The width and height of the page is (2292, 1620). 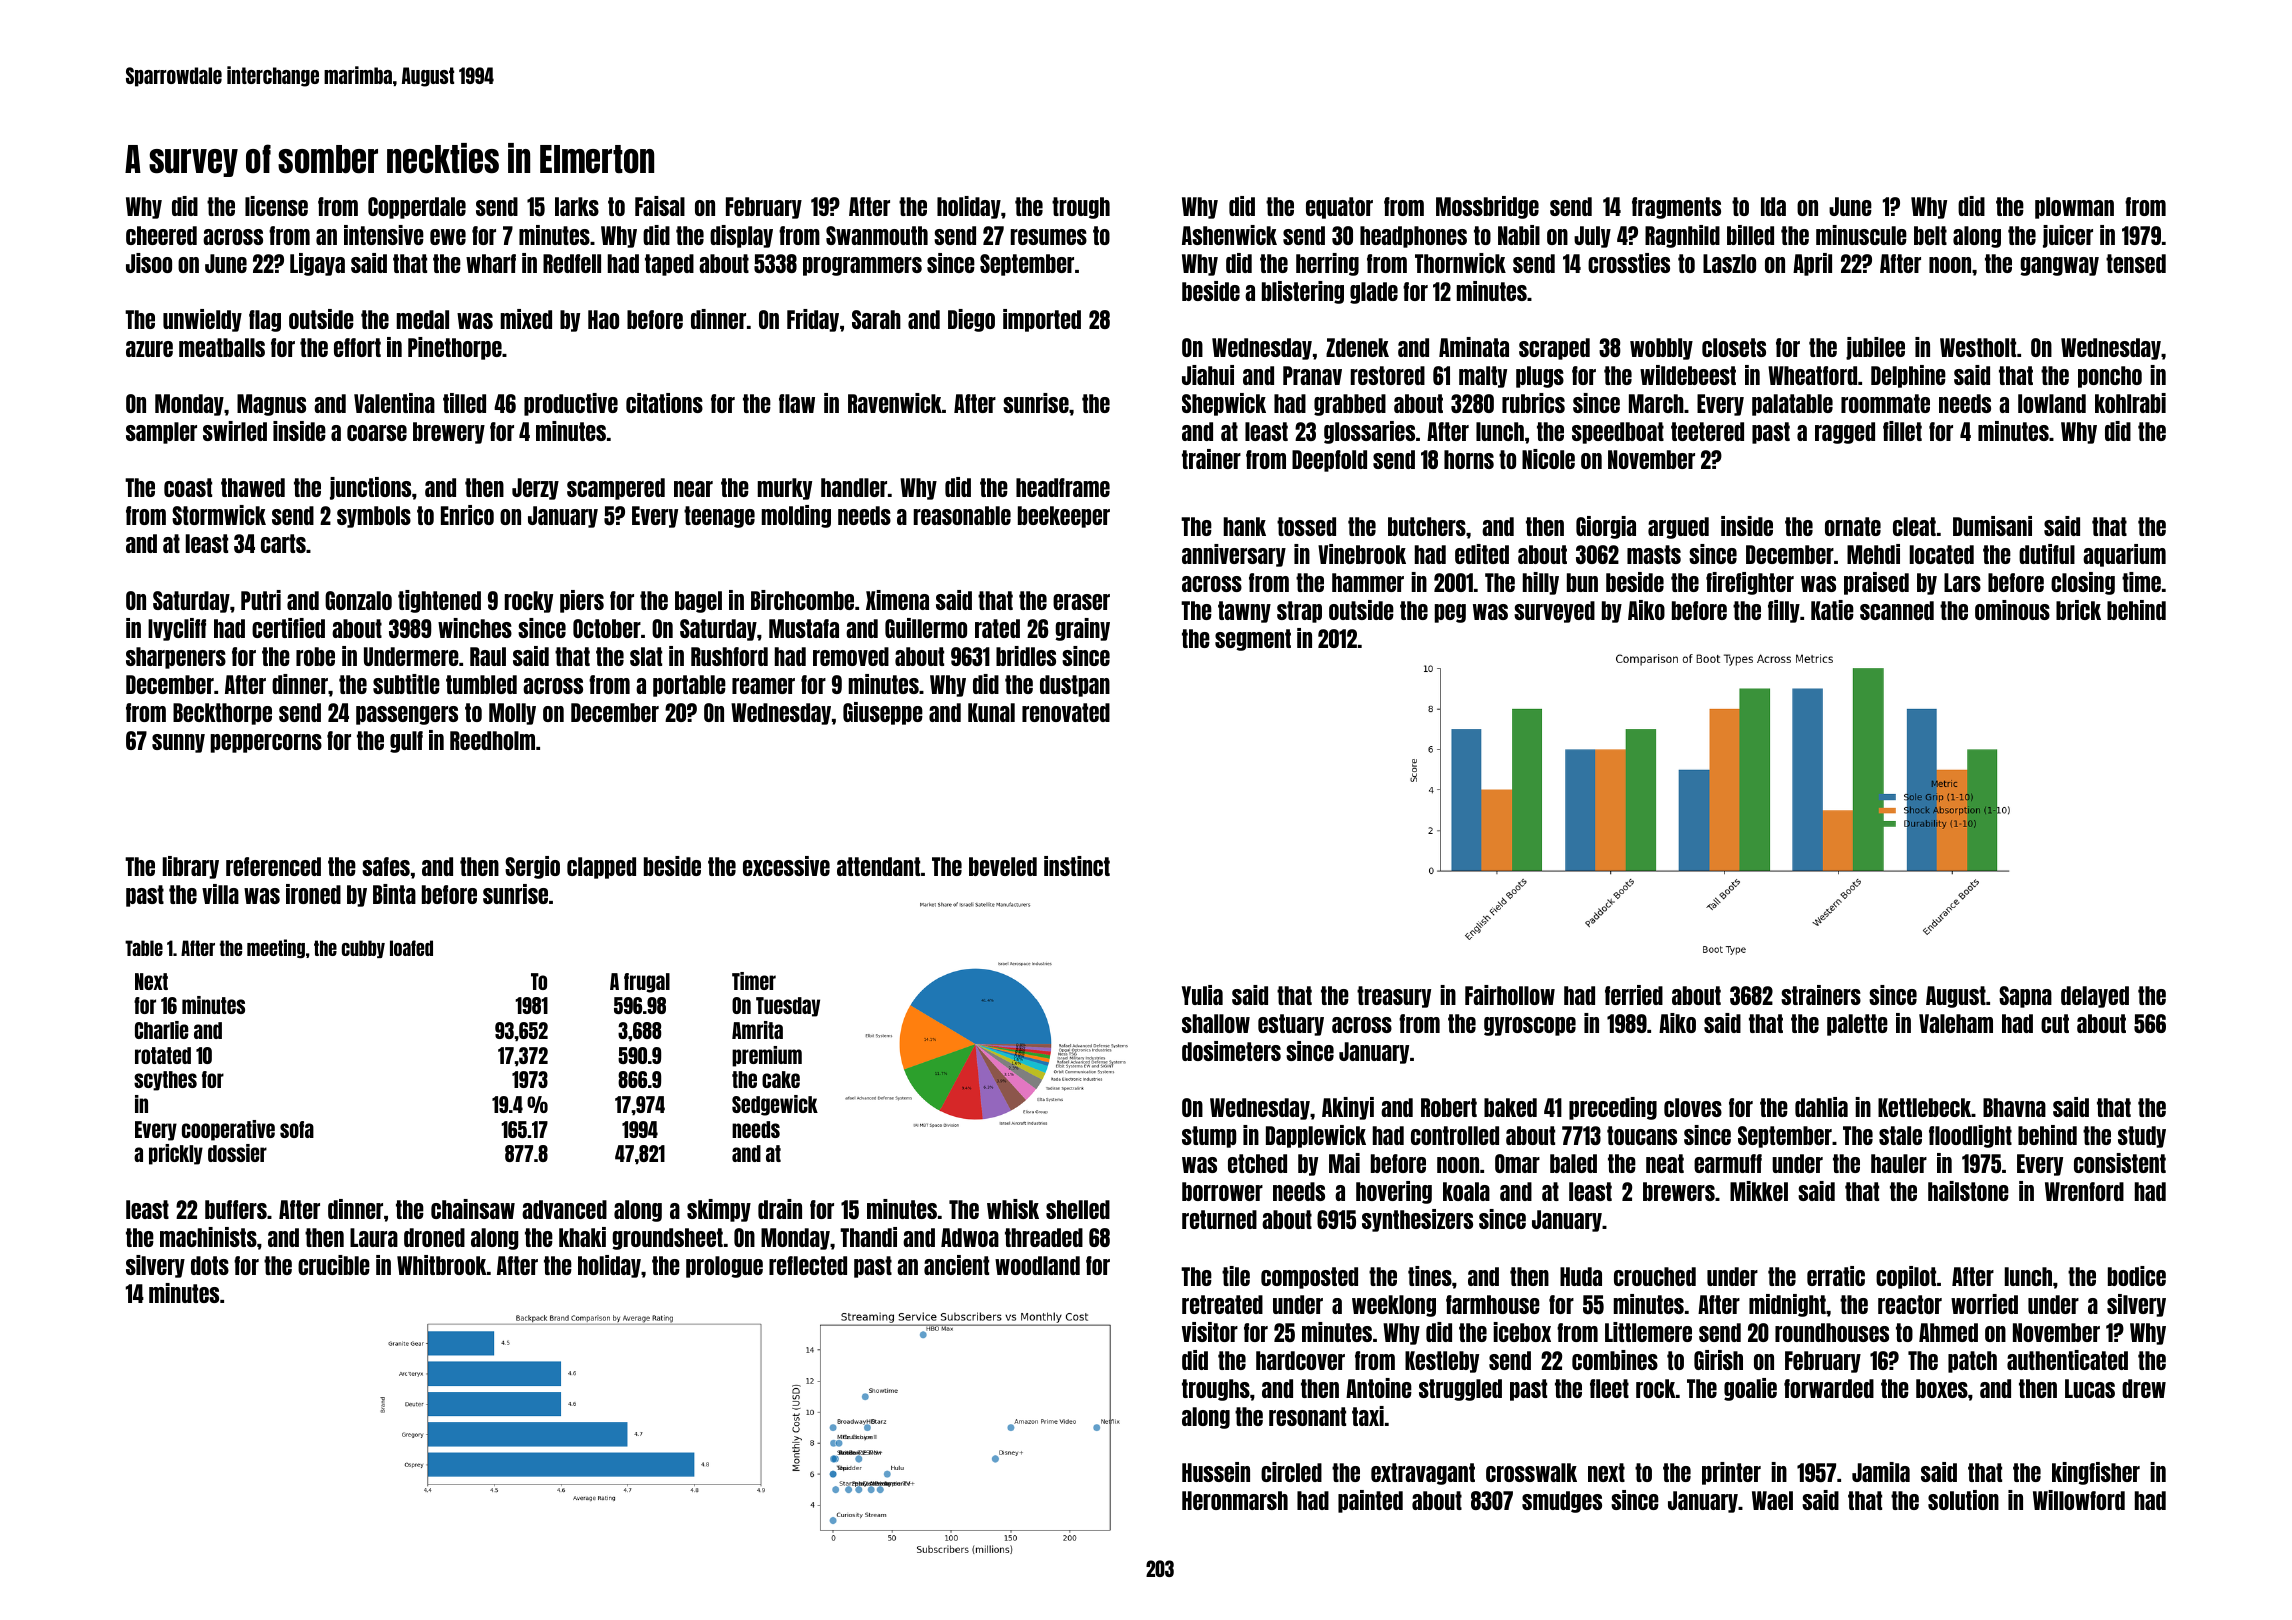 I want to click on dots, so click(x=210, y=1265).
